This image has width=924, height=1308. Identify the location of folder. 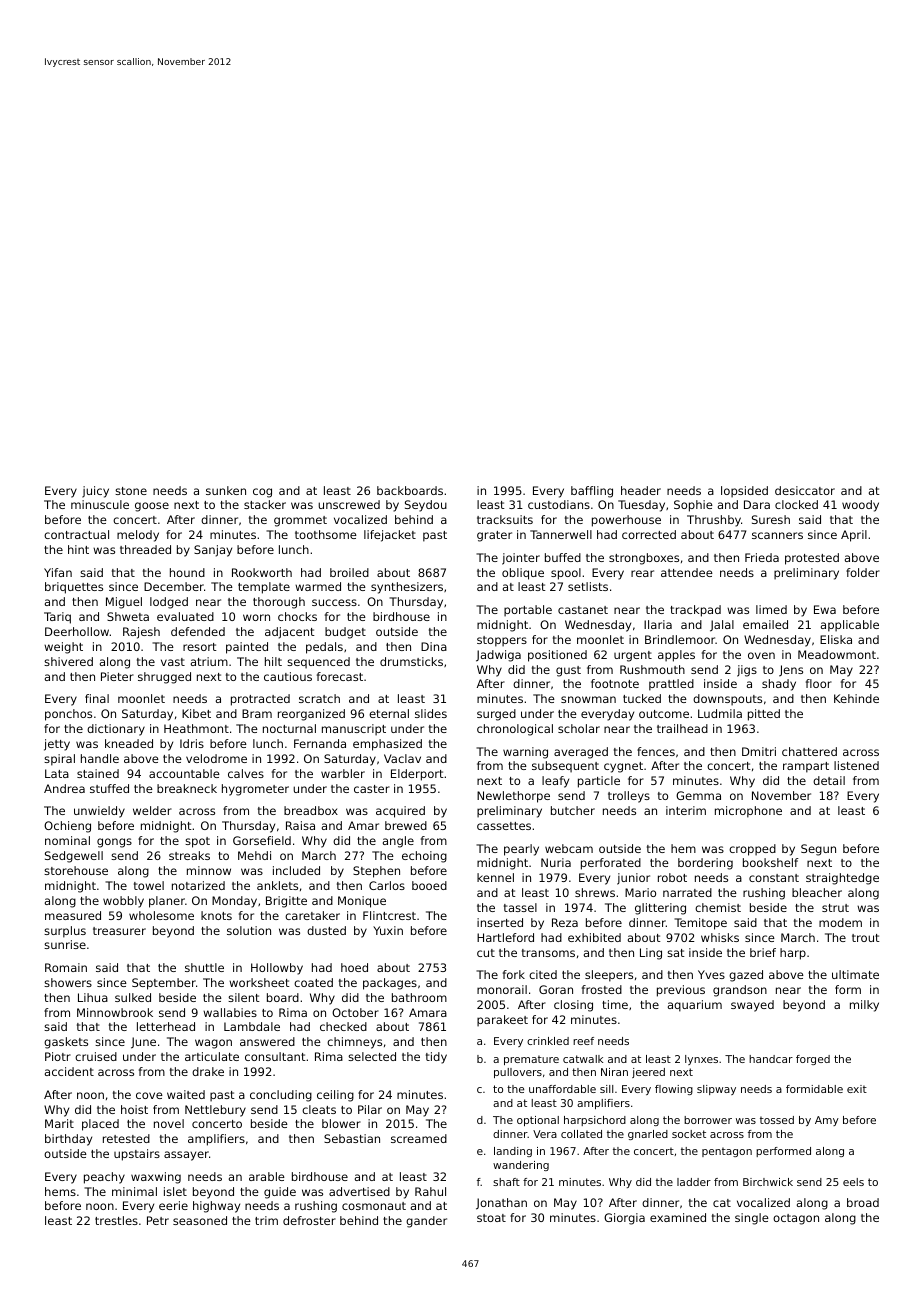
(863, 572).
